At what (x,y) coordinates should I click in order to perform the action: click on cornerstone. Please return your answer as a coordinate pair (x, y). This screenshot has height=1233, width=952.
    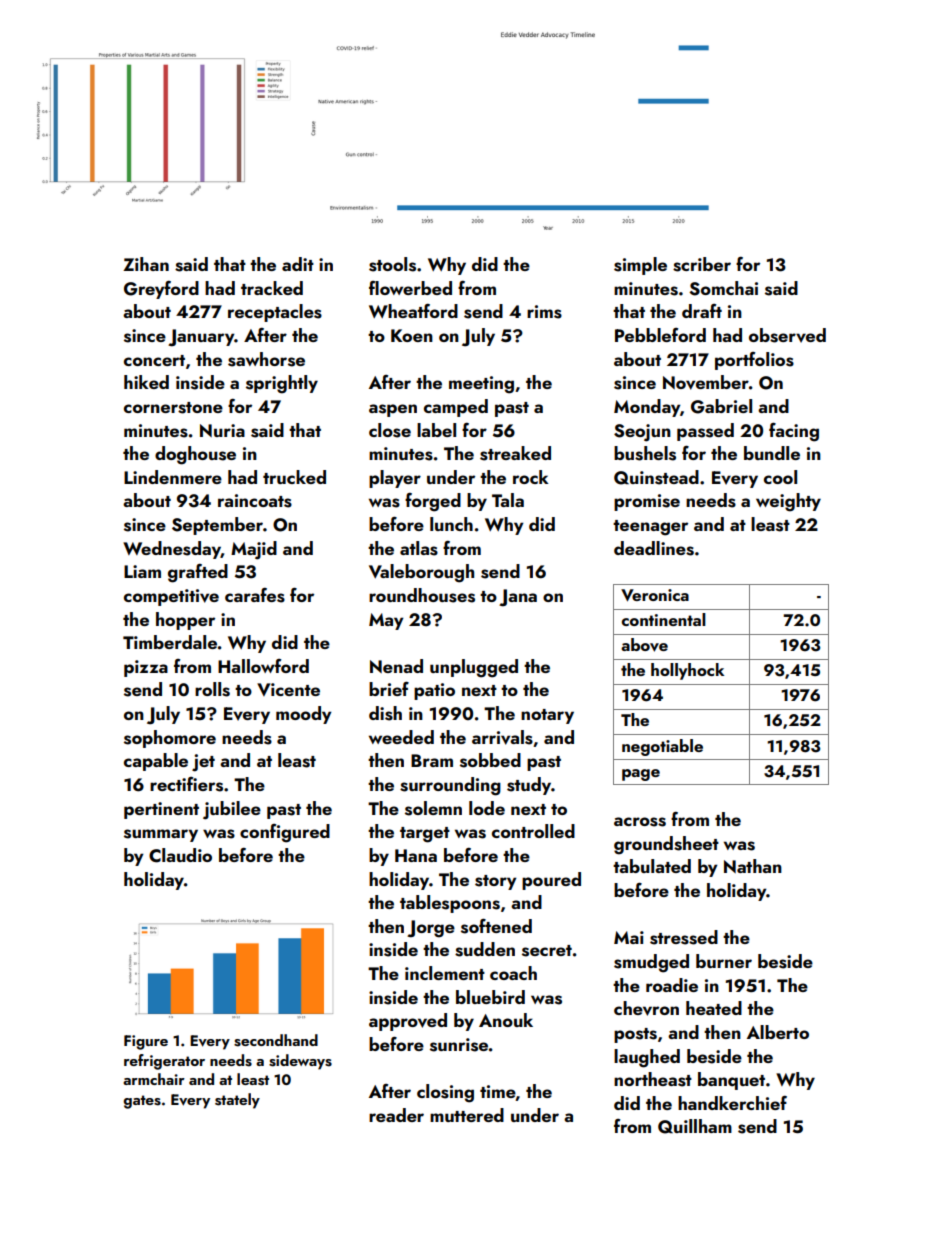
    Looking at the image, I should click on (173, 408).
